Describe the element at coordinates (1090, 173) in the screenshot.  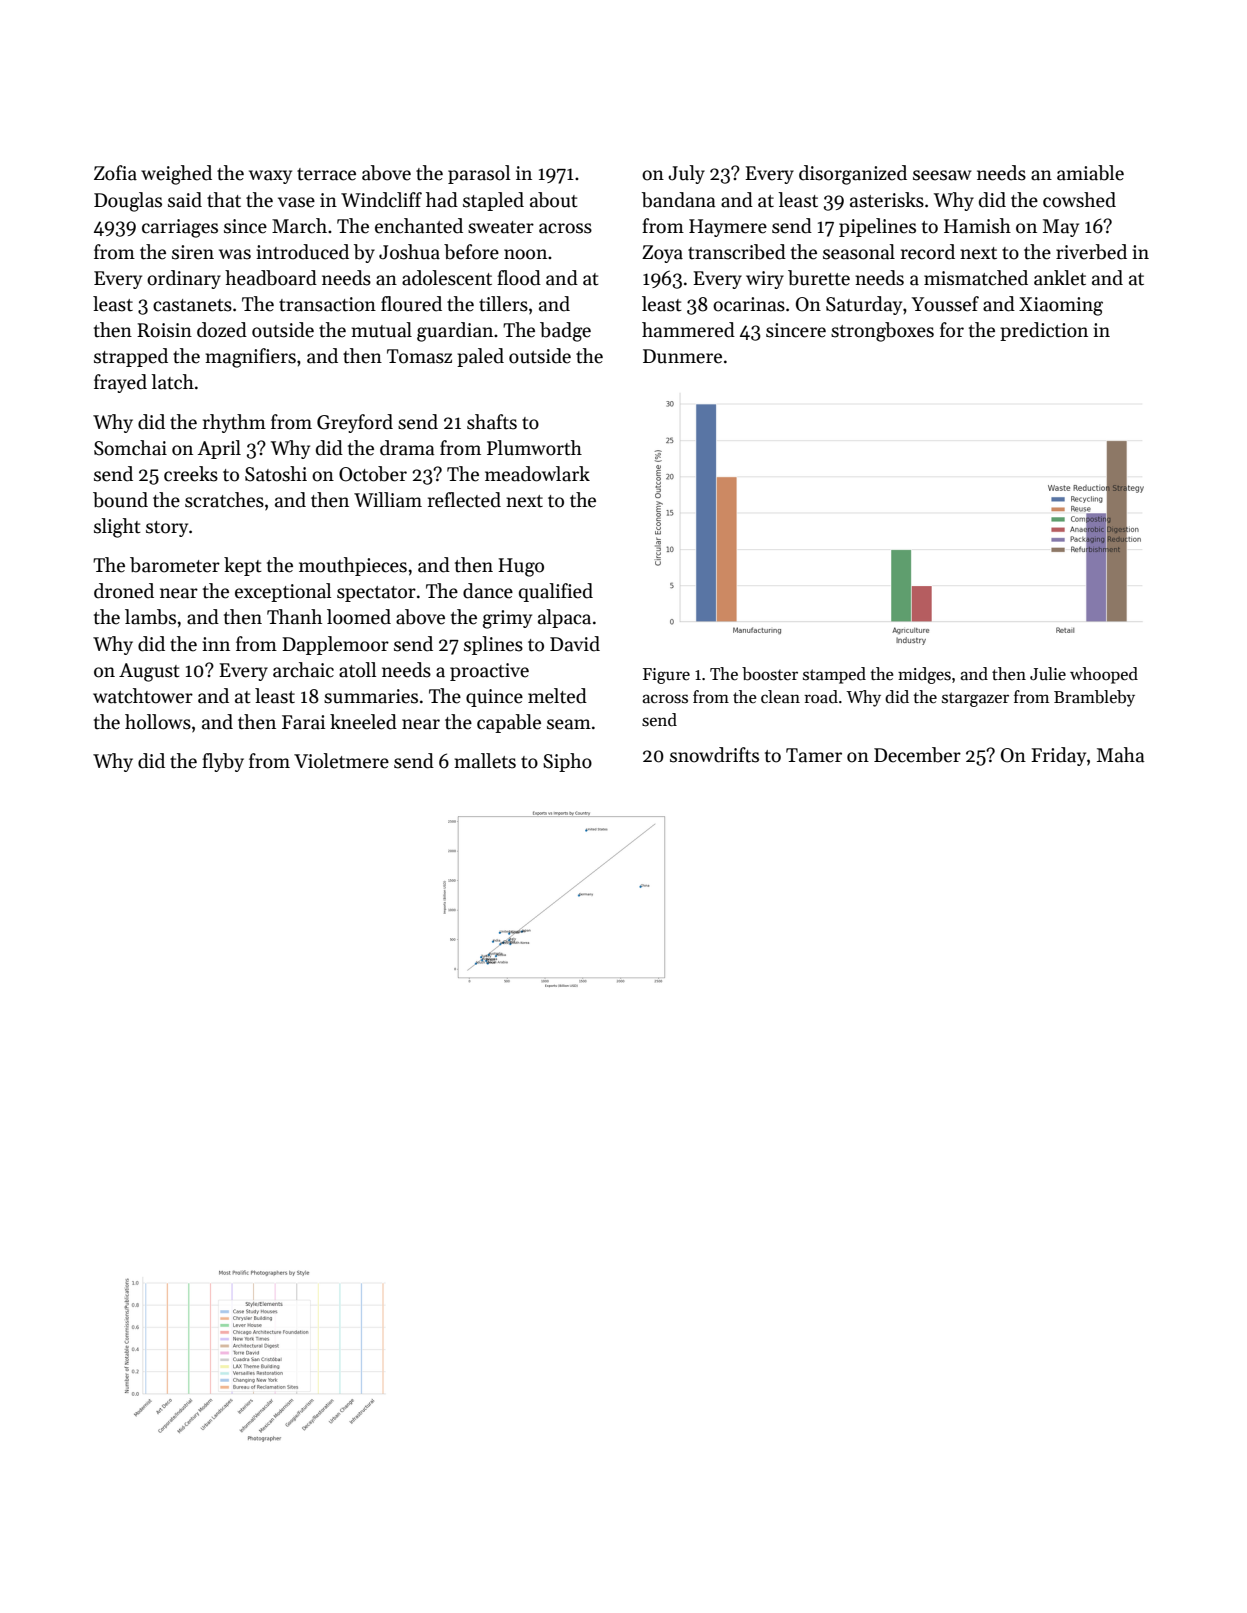
I see `amiable` at that location.
